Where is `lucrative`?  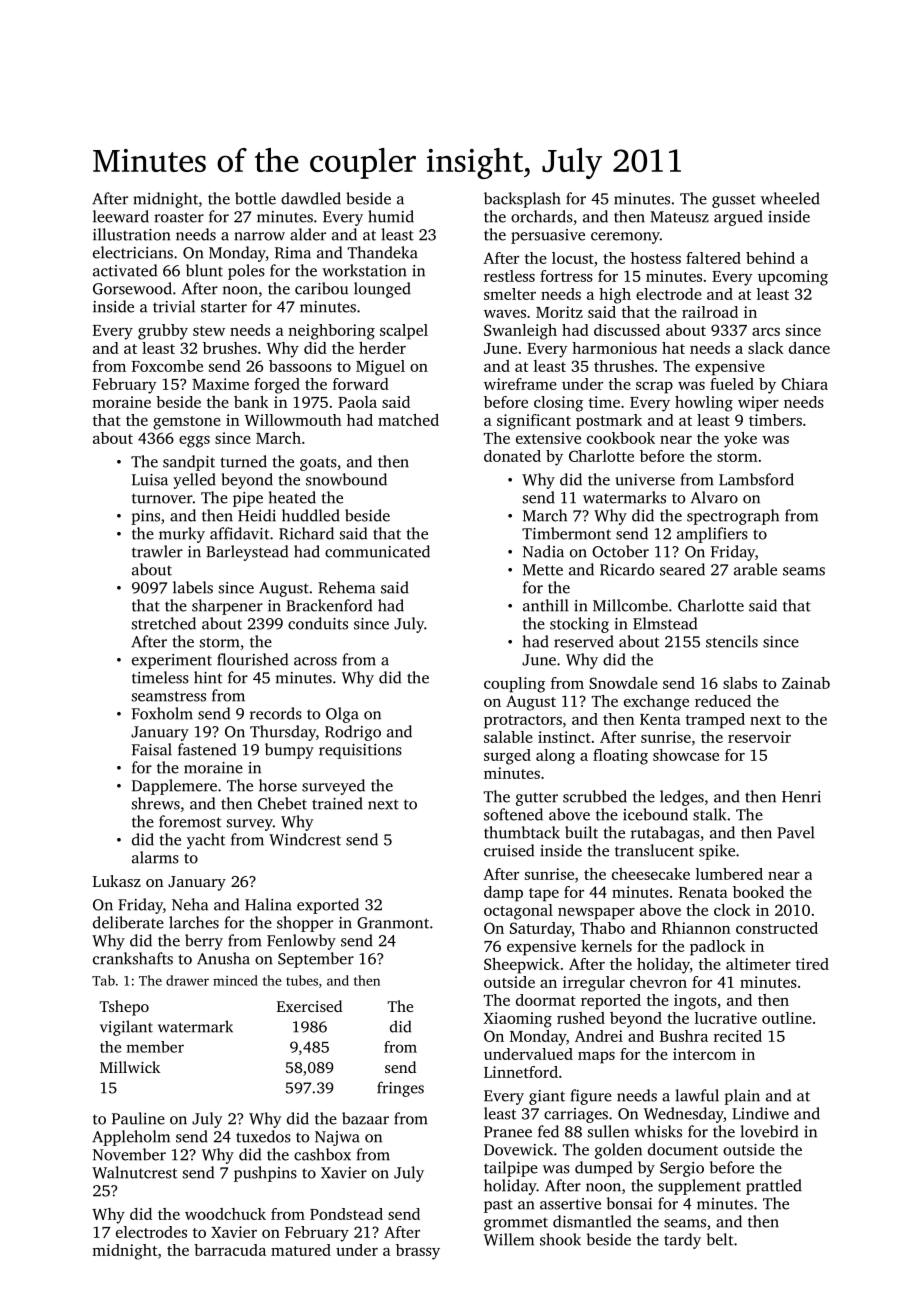
lucrative is located at coordinates (726, 1018).
